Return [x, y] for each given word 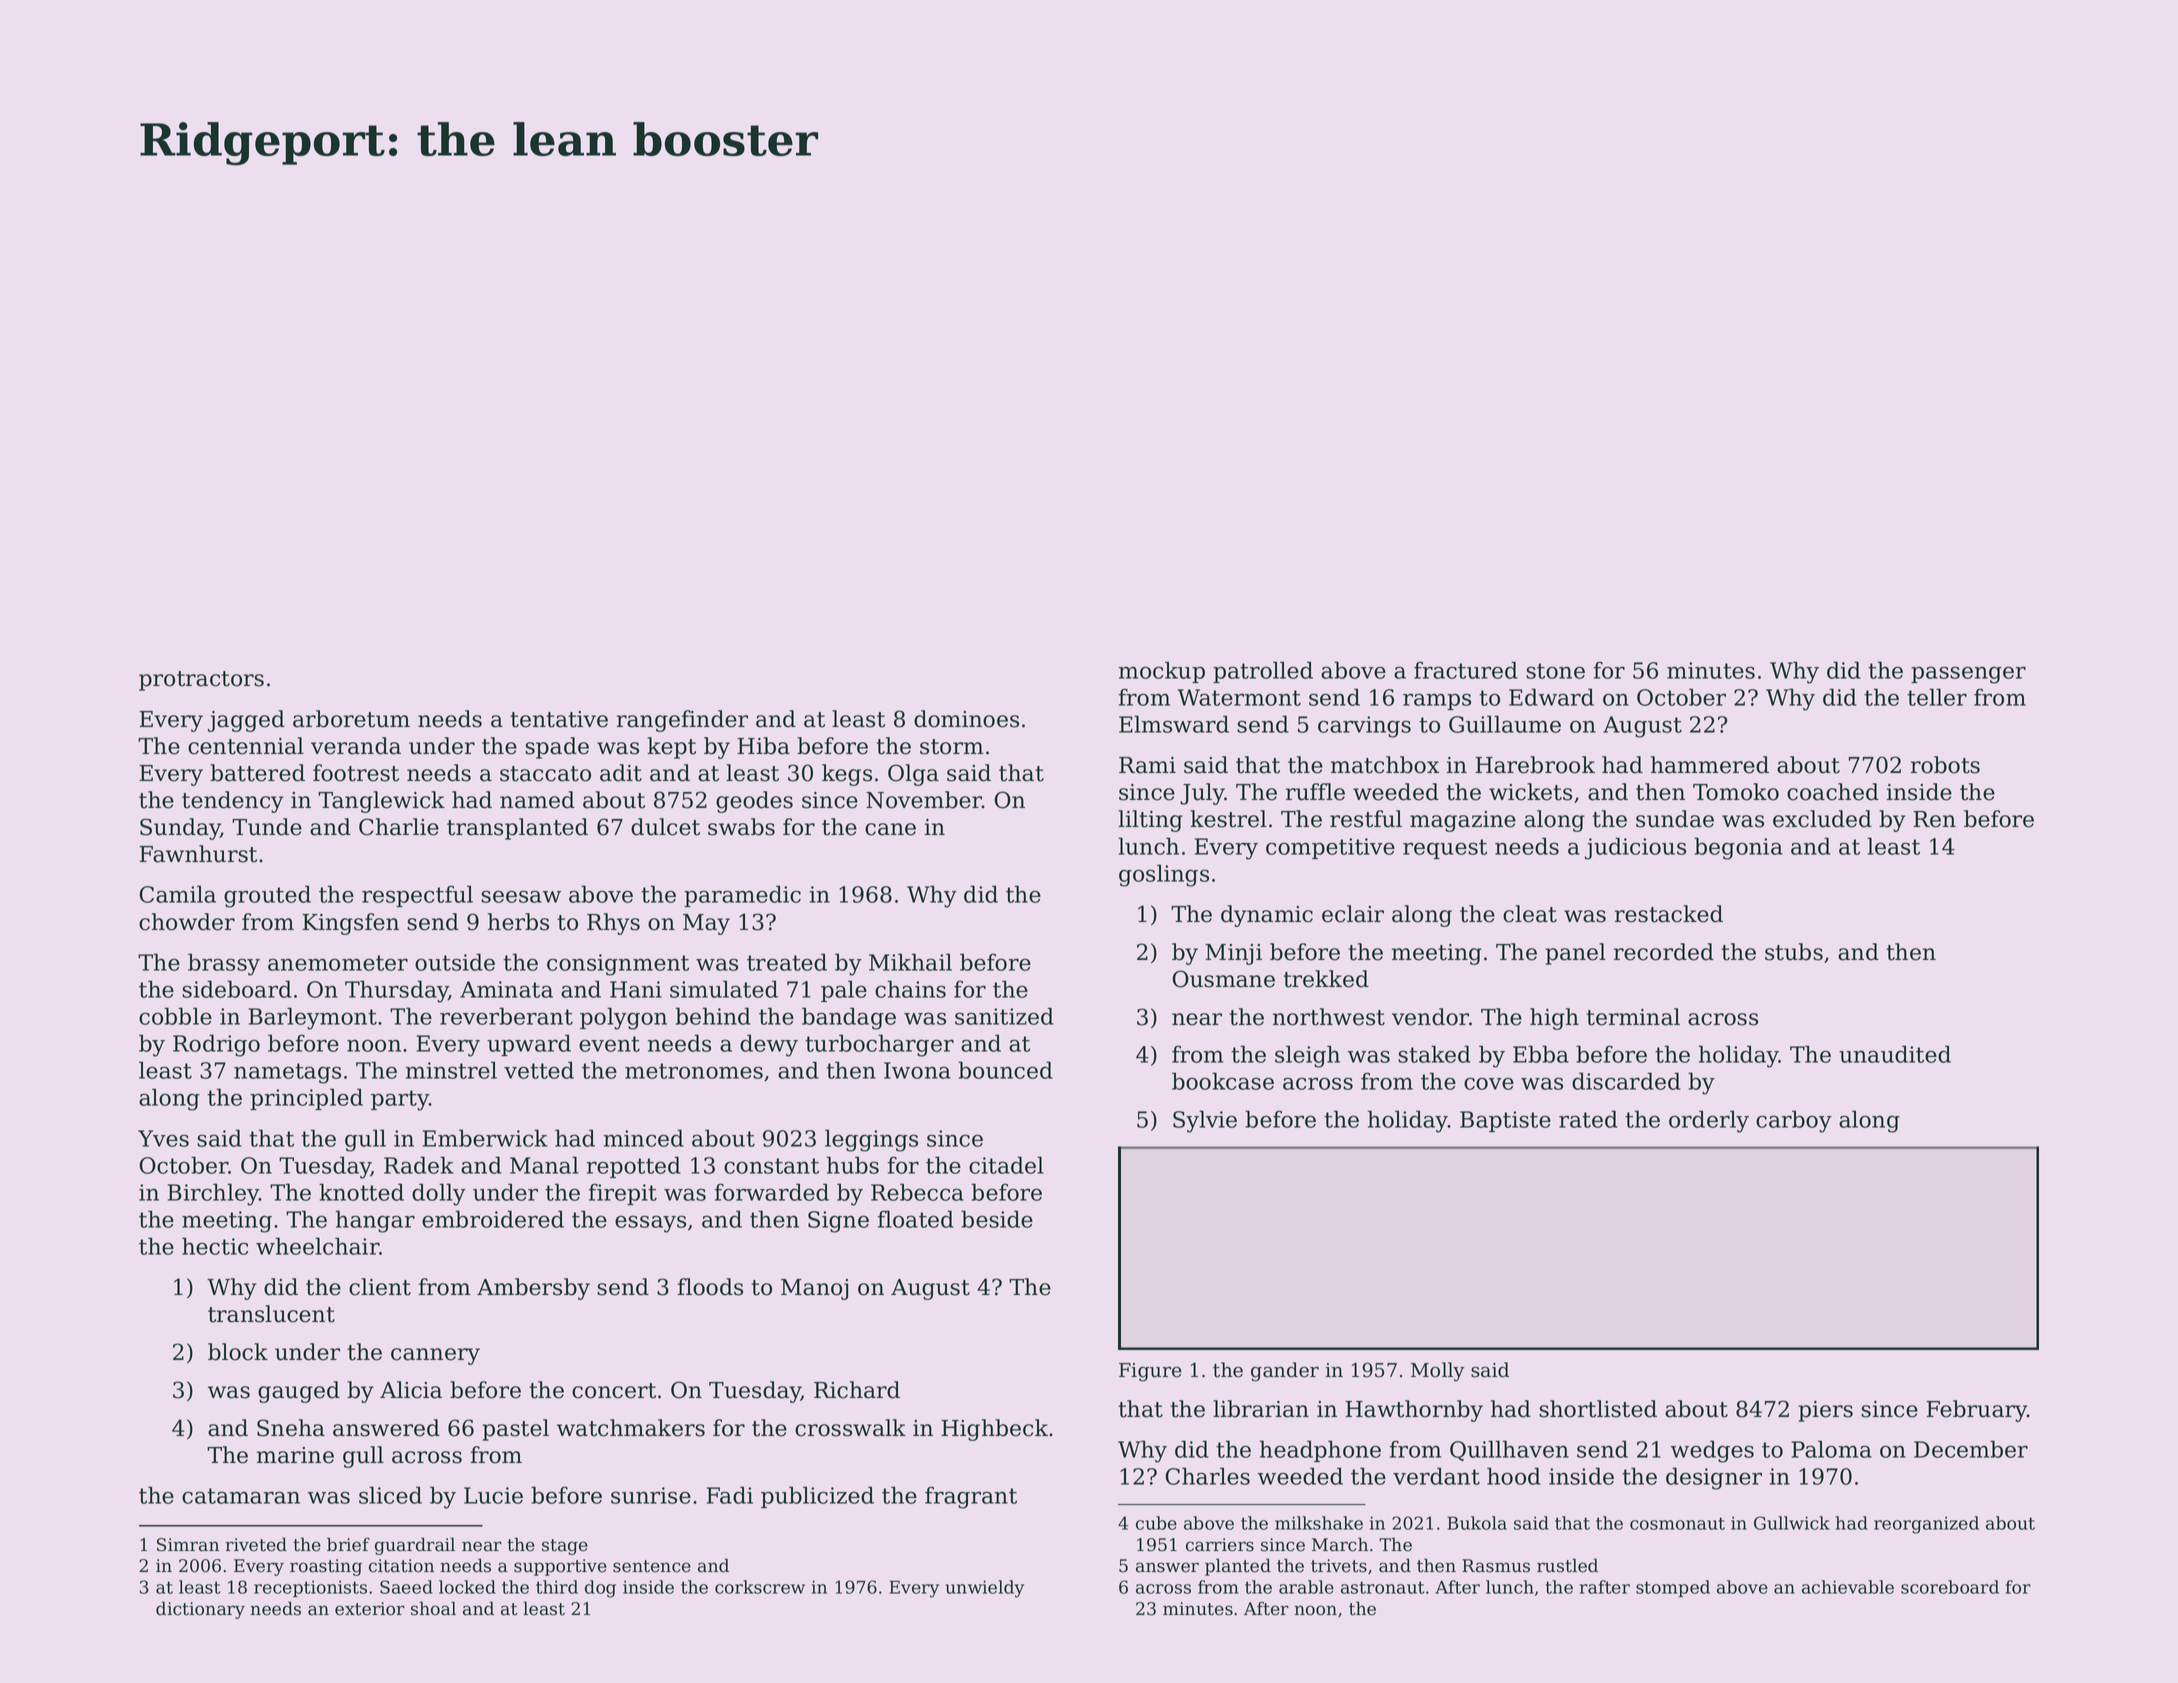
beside [997, 1219]
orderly [1709, 1121]
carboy [1794, 1121]
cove [1489, 1083]
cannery [435, 1356]
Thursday [397, 991]
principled [306, 1099]
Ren [1934, 819]
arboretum [351, 719]
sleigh [1307, 1056]
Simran [188, 1545]
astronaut [1382, 1587]
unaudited [1895, 1054]
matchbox [1385, 765]
